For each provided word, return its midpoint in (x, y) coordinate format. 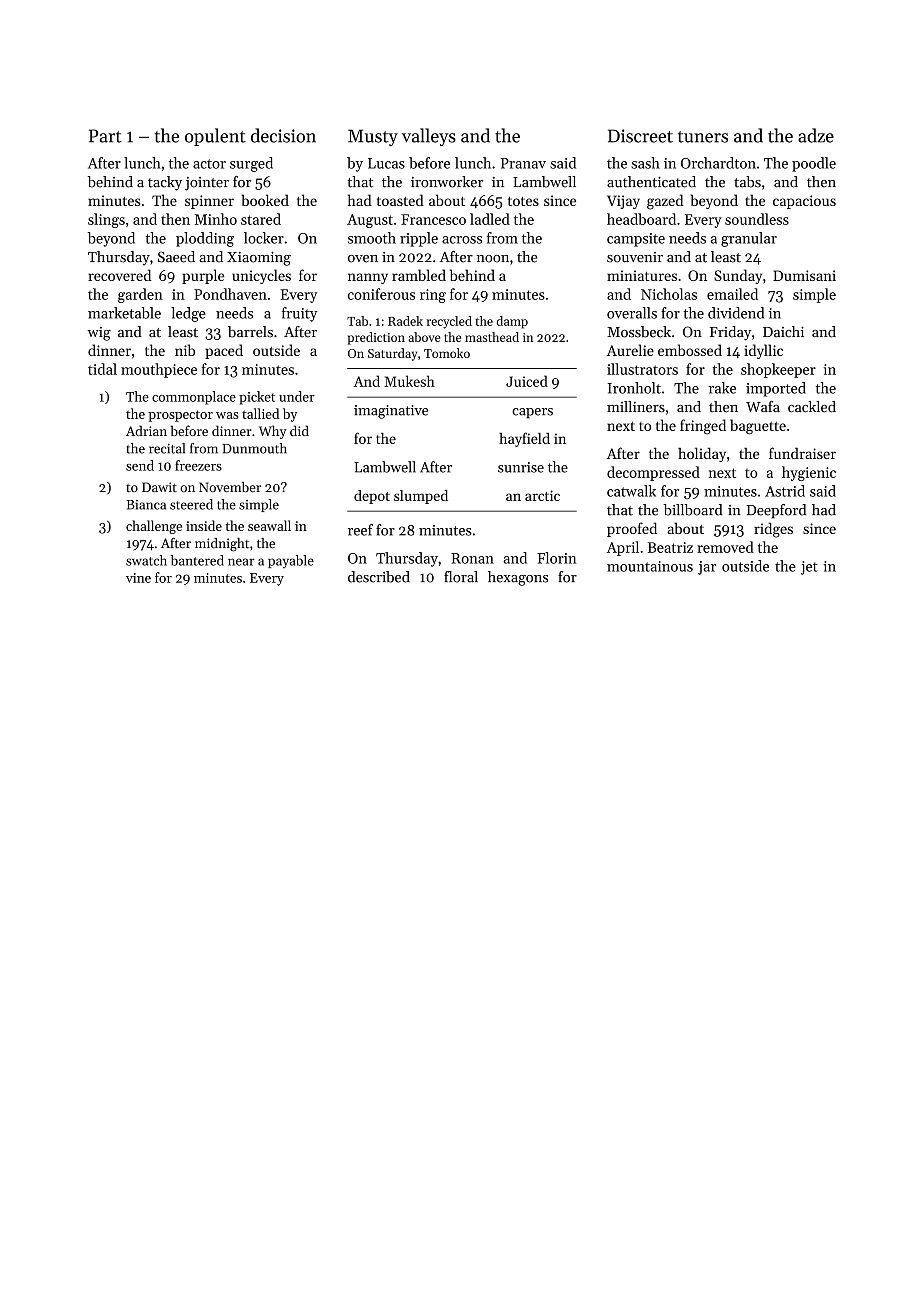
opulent (215, 137)
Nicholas (669, 294)
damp (512, 322)
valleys (429, 137)
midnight (222, 545)
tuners (703, 137)
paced (224, 351)
